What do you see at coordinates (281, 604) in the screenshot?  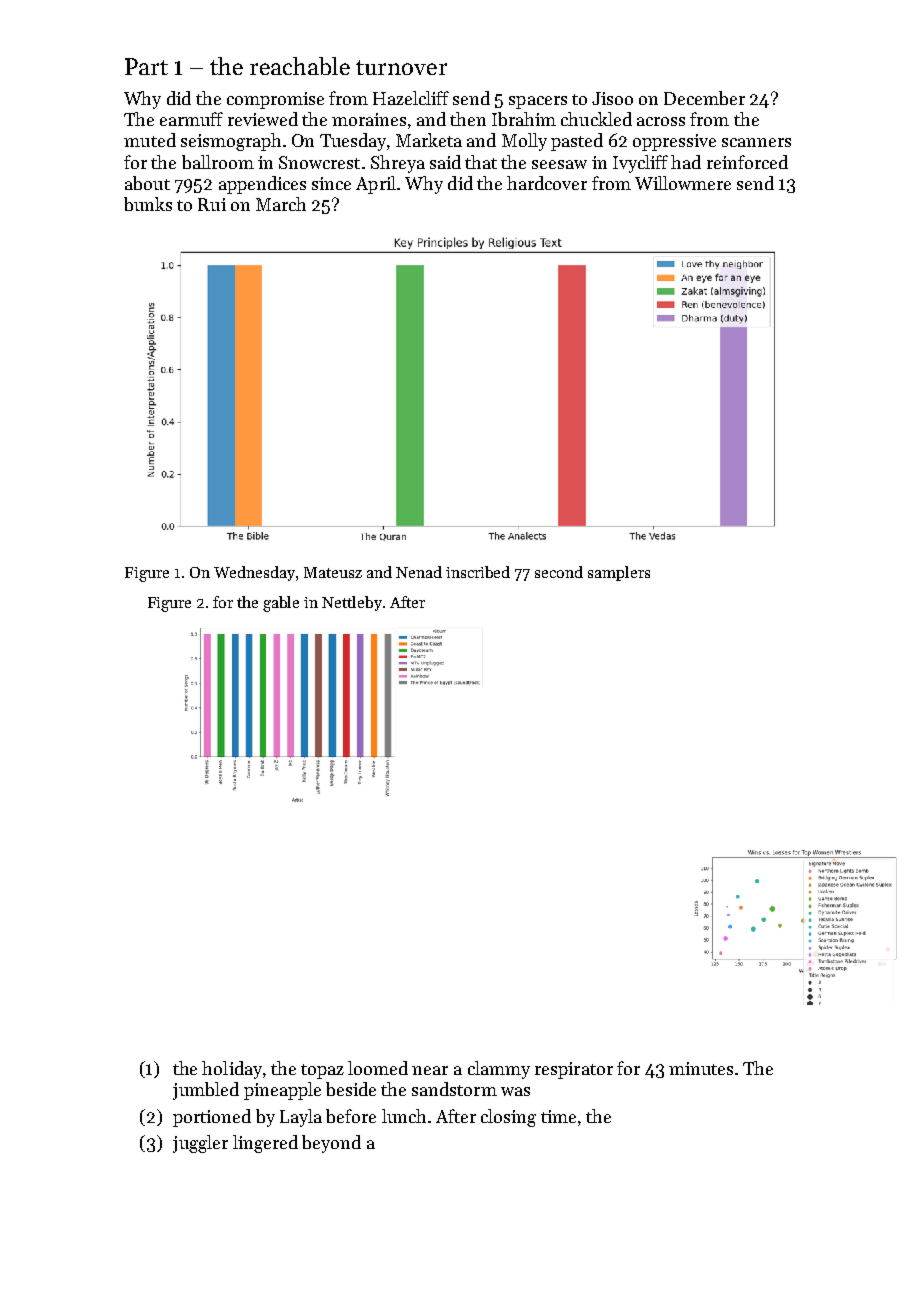 I see `gable` at bounding box center [281, 604].
